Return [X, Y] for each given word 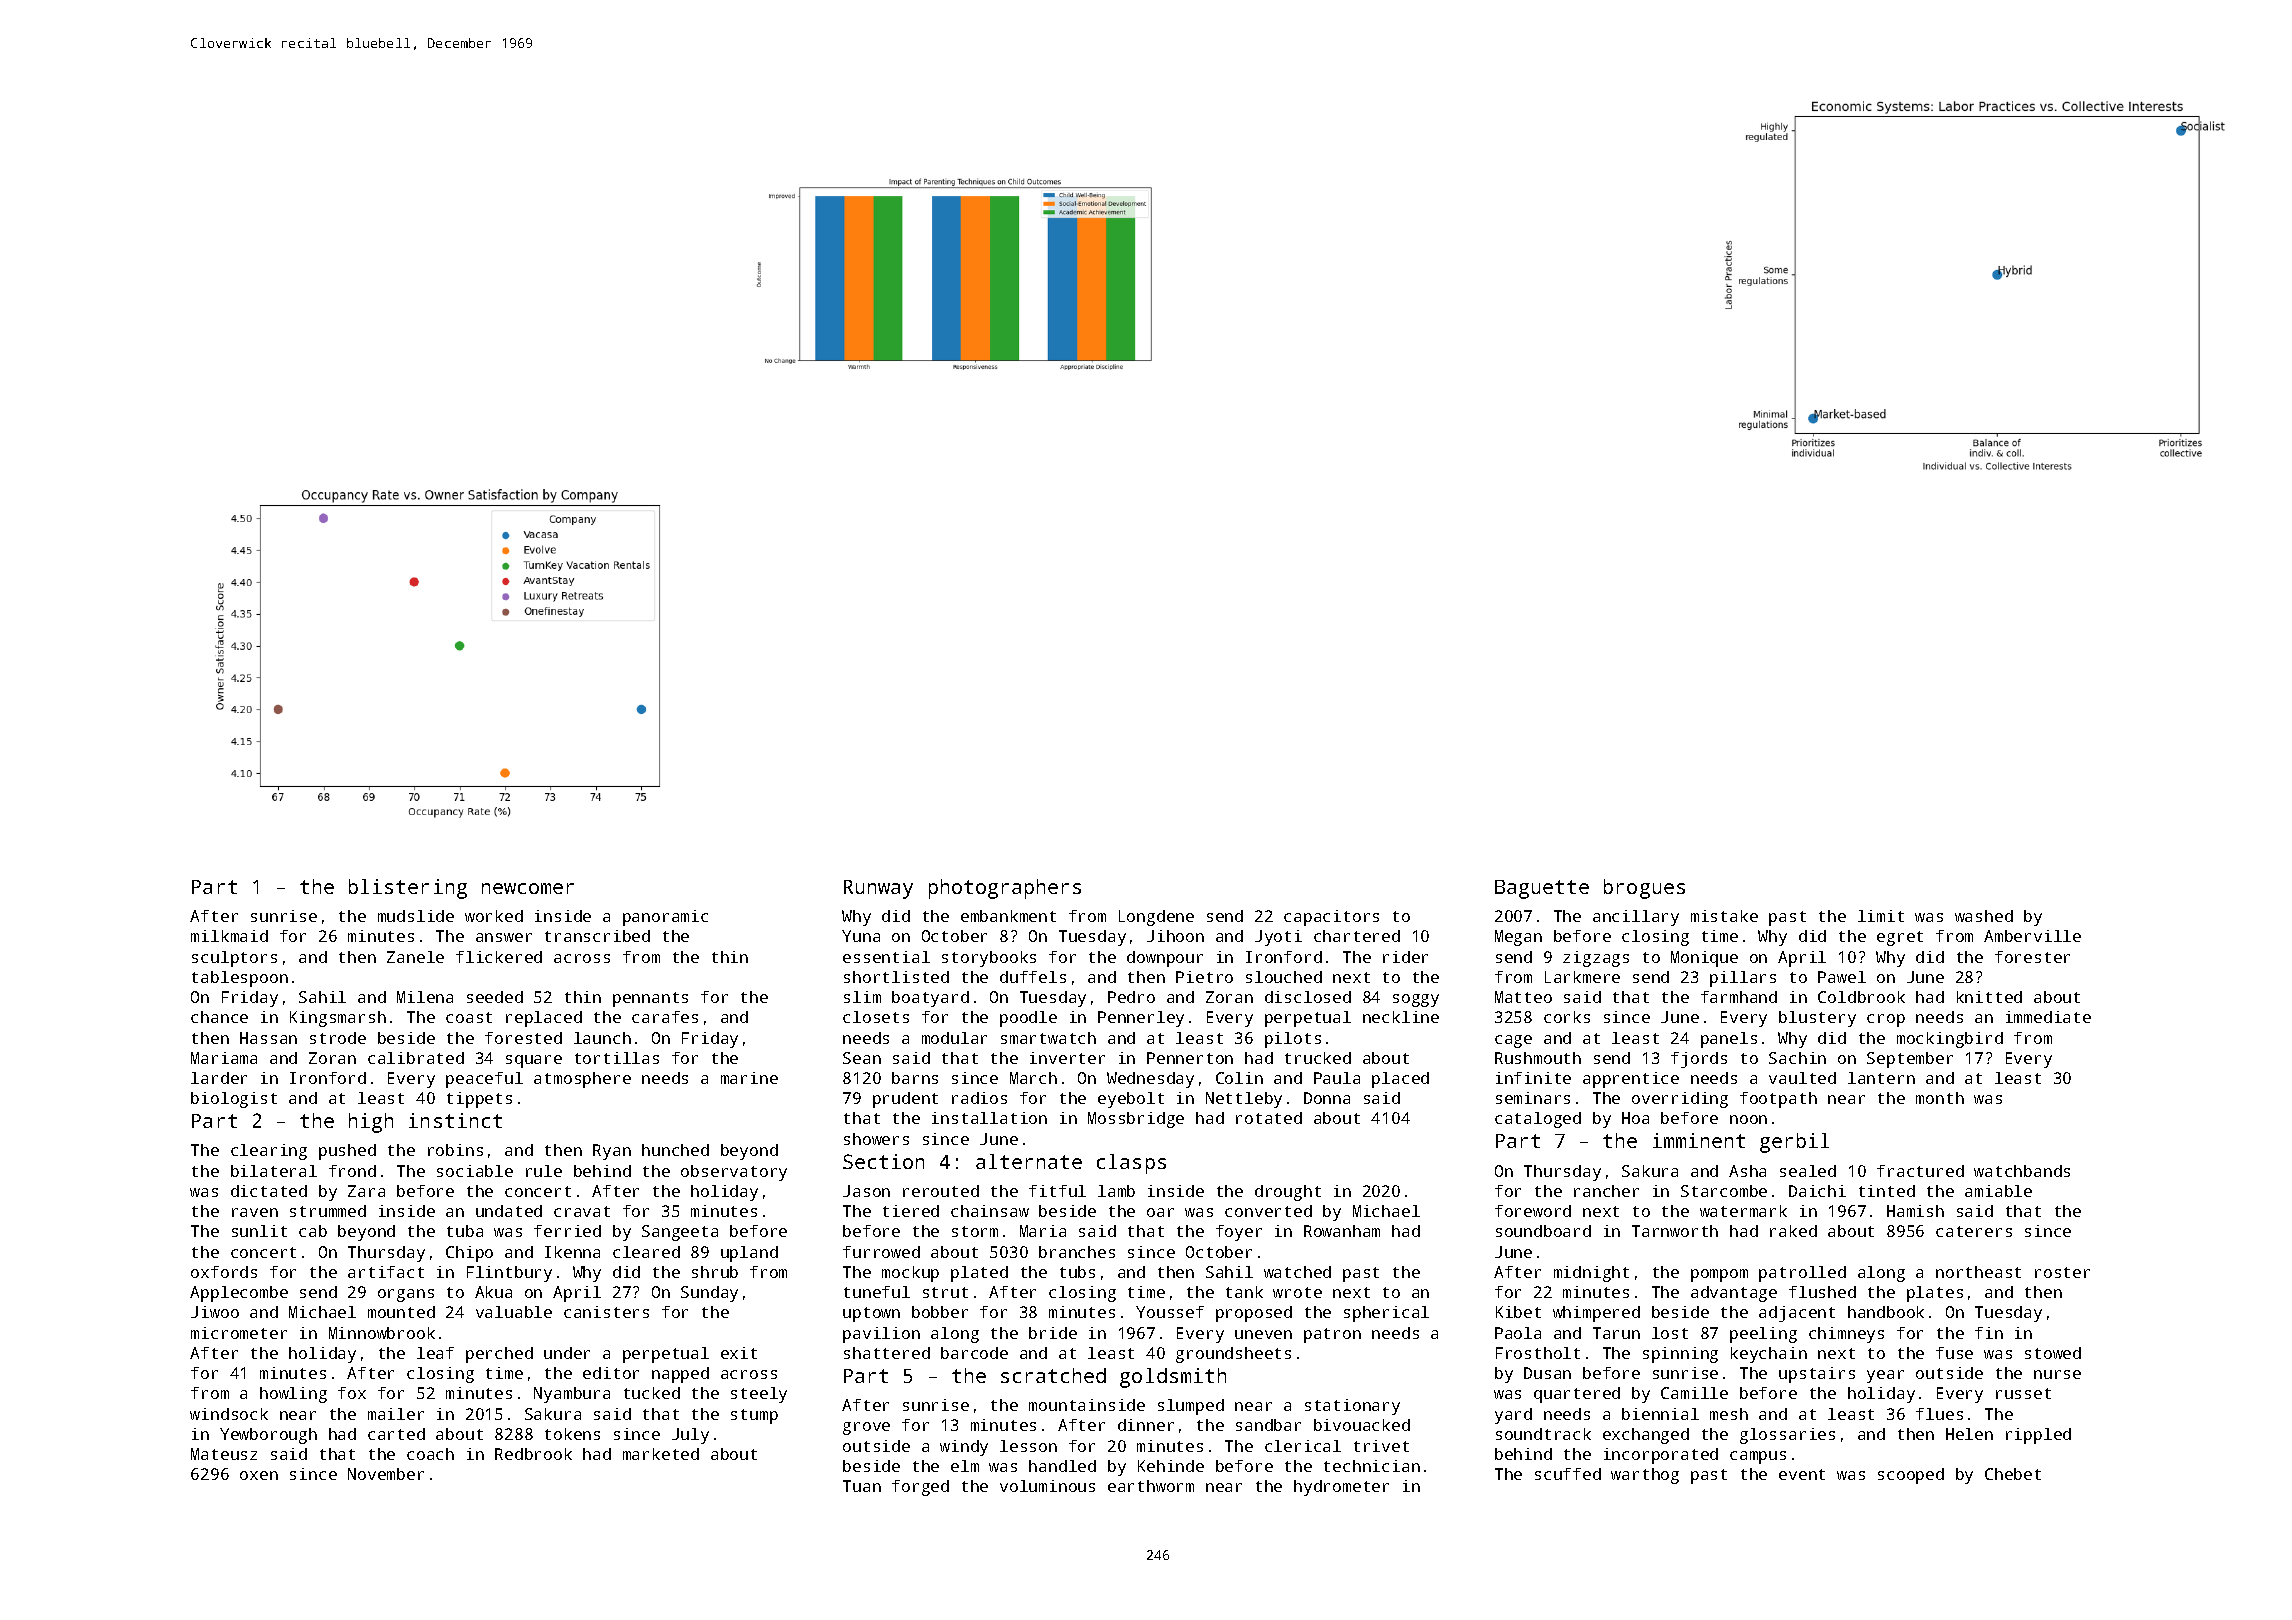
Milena [425, 997]
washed [1984, 916]
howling [293, 1395]
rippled [2038, 1436]
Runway [878, 889]
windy [964, 1448]
